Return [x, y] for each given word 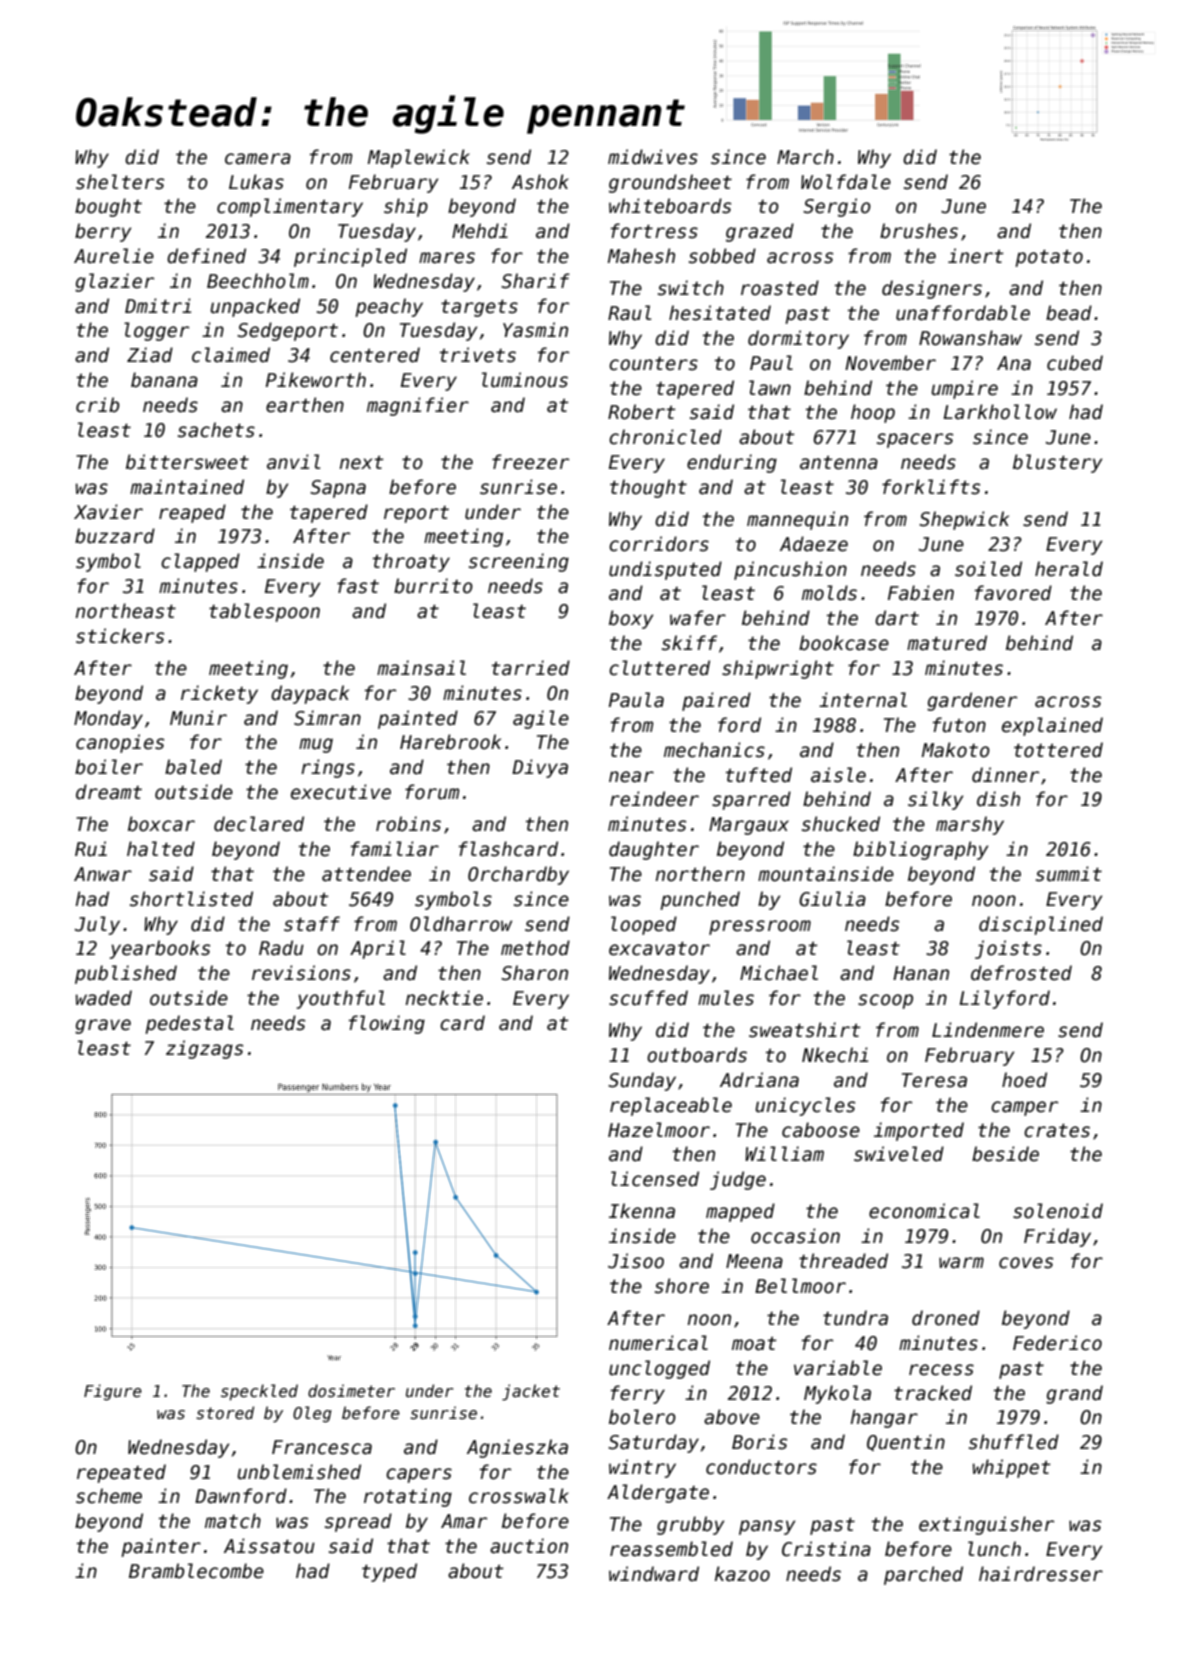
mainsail [421, 668]
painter [161, 1547]
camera [258, 159]
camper [1024, 1108]
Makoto [956, 750]
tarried [531, 668]
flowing [387, 1024]
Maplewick [419, 158]
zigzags [204, 1049]
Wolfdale [846, 182]
